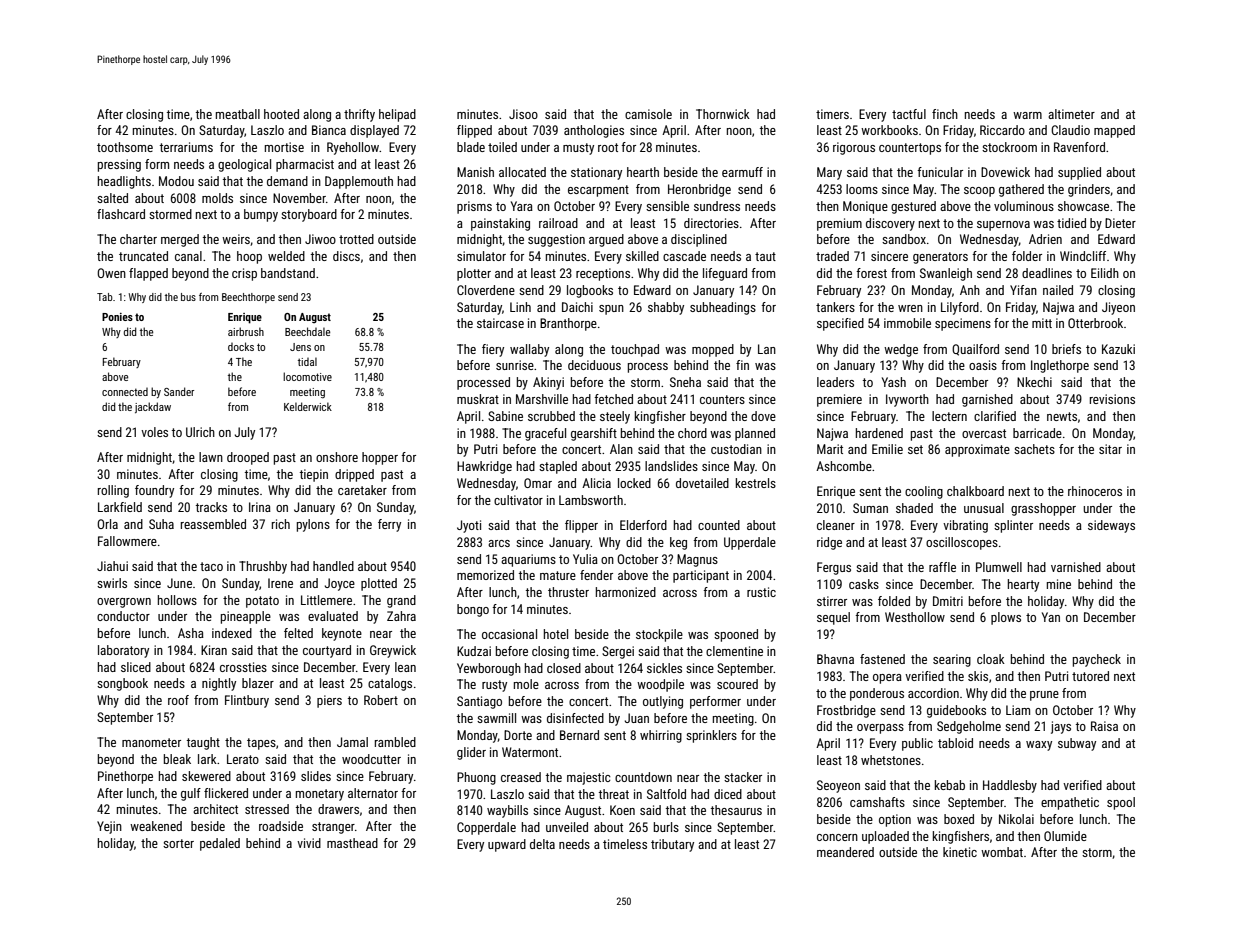 This image has width=1233, height=952. Describe the element at coordinates (217, 198) in the image. I see `molds` at that location.
